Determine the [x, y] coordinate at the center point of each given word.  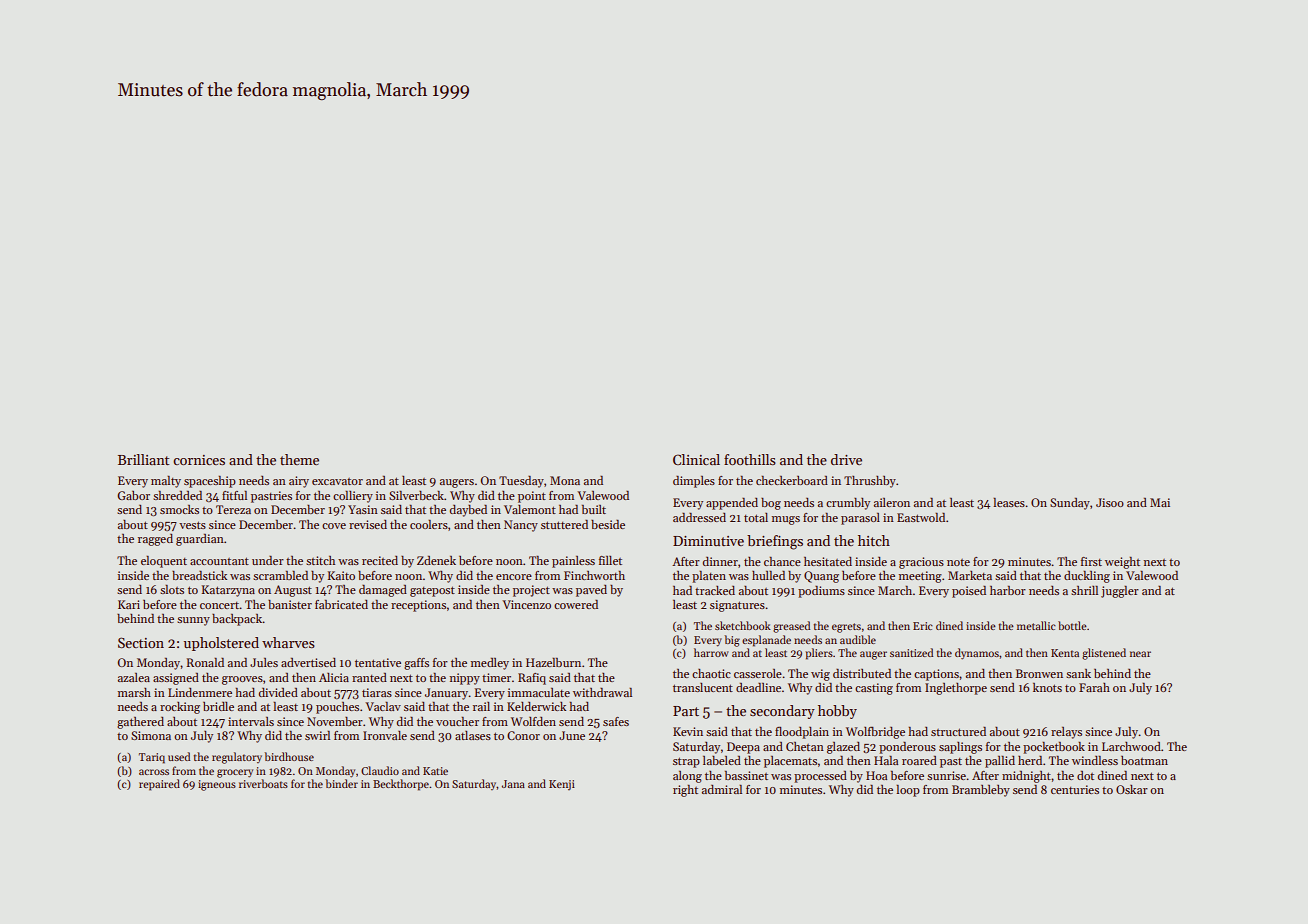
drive [846, 459]
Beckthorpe [401, 785]
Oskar [1132, 789]
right [685, 791]
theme [299, 459]
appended [732, 504]
